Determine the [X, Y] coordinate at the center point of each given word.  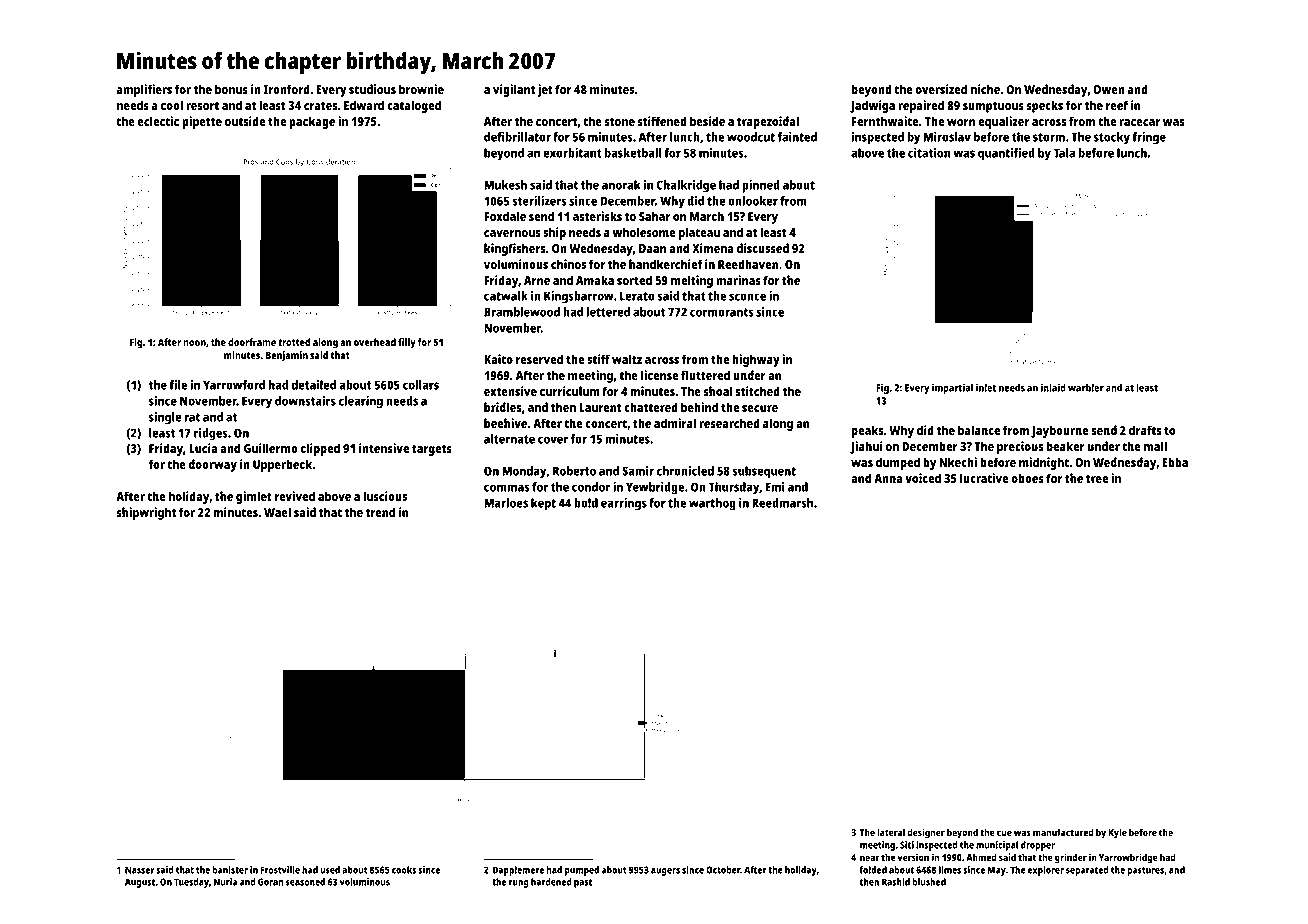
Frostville [280, 870]
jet [545, 90]
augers [665, 872]
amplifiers [144, 90]
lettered [608, 312]
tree [1097, 478]
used [330, 870]
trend [380, 512]
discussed [763, 248]
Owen [1109, 89]
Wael [277, 512]
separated [1087, 871]
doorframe [252, 342]
